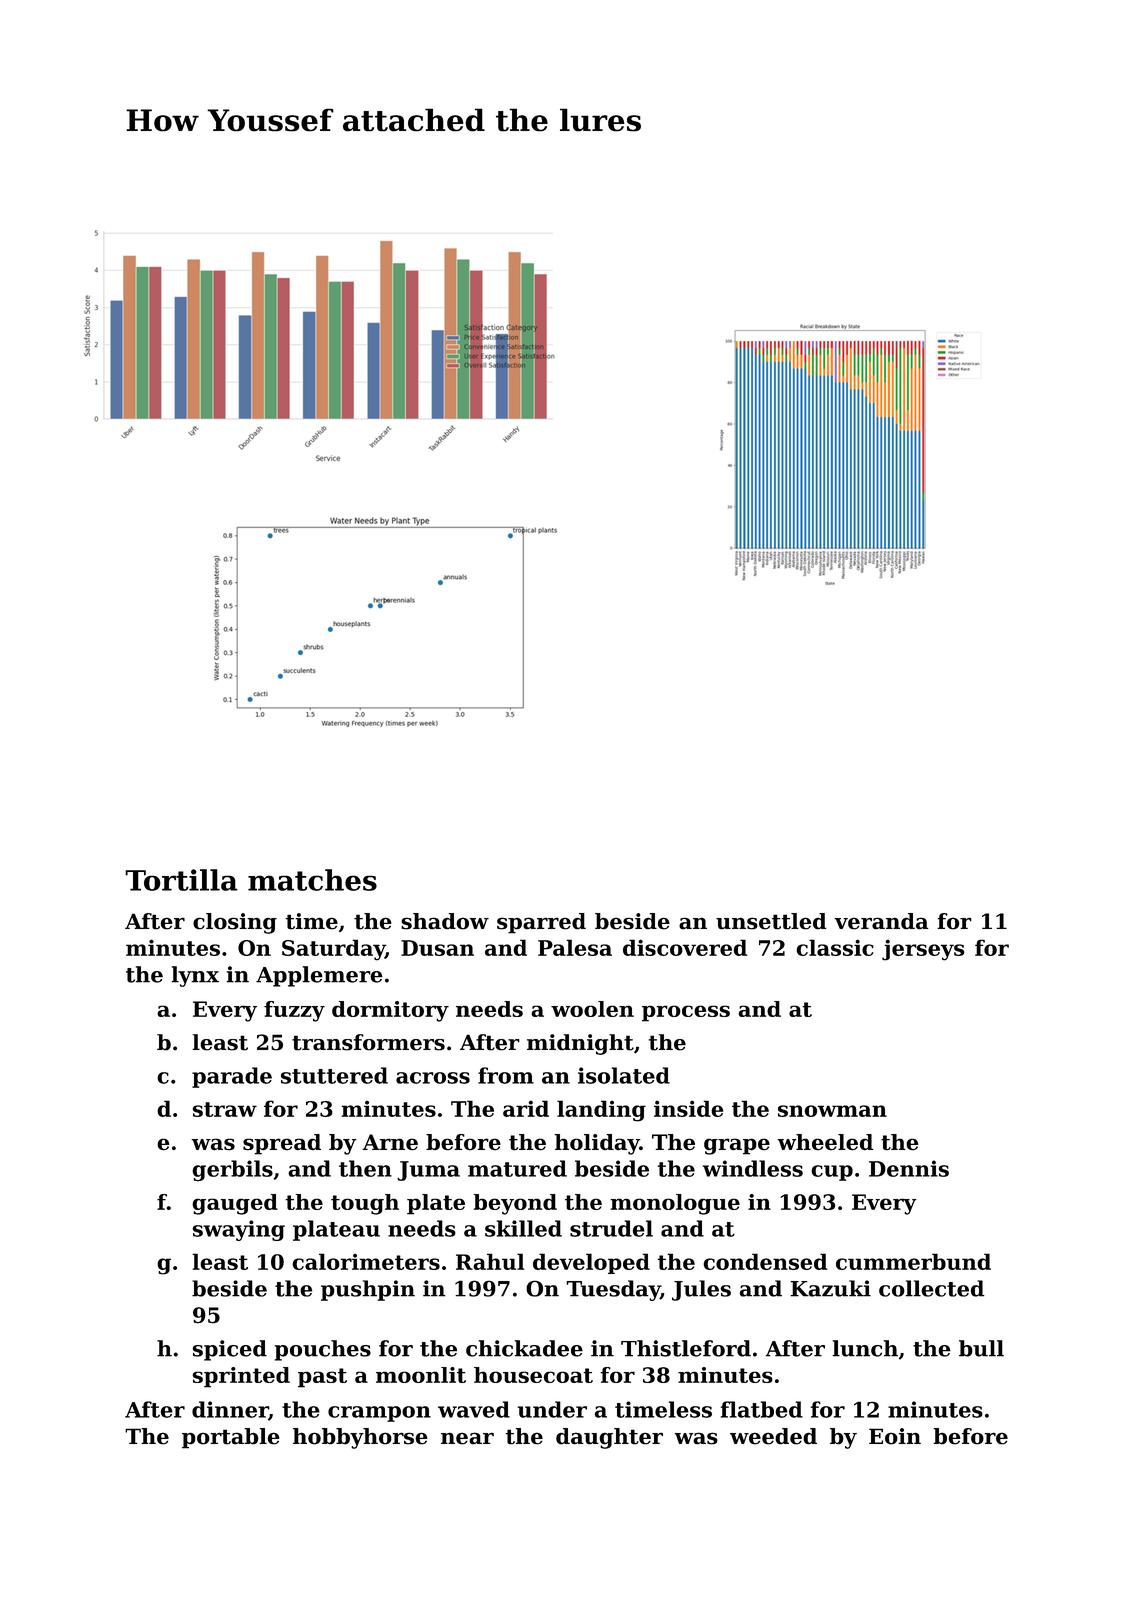 This page has width=1134, height=1604. I want to click on gerbils, so click(232, 1171).
